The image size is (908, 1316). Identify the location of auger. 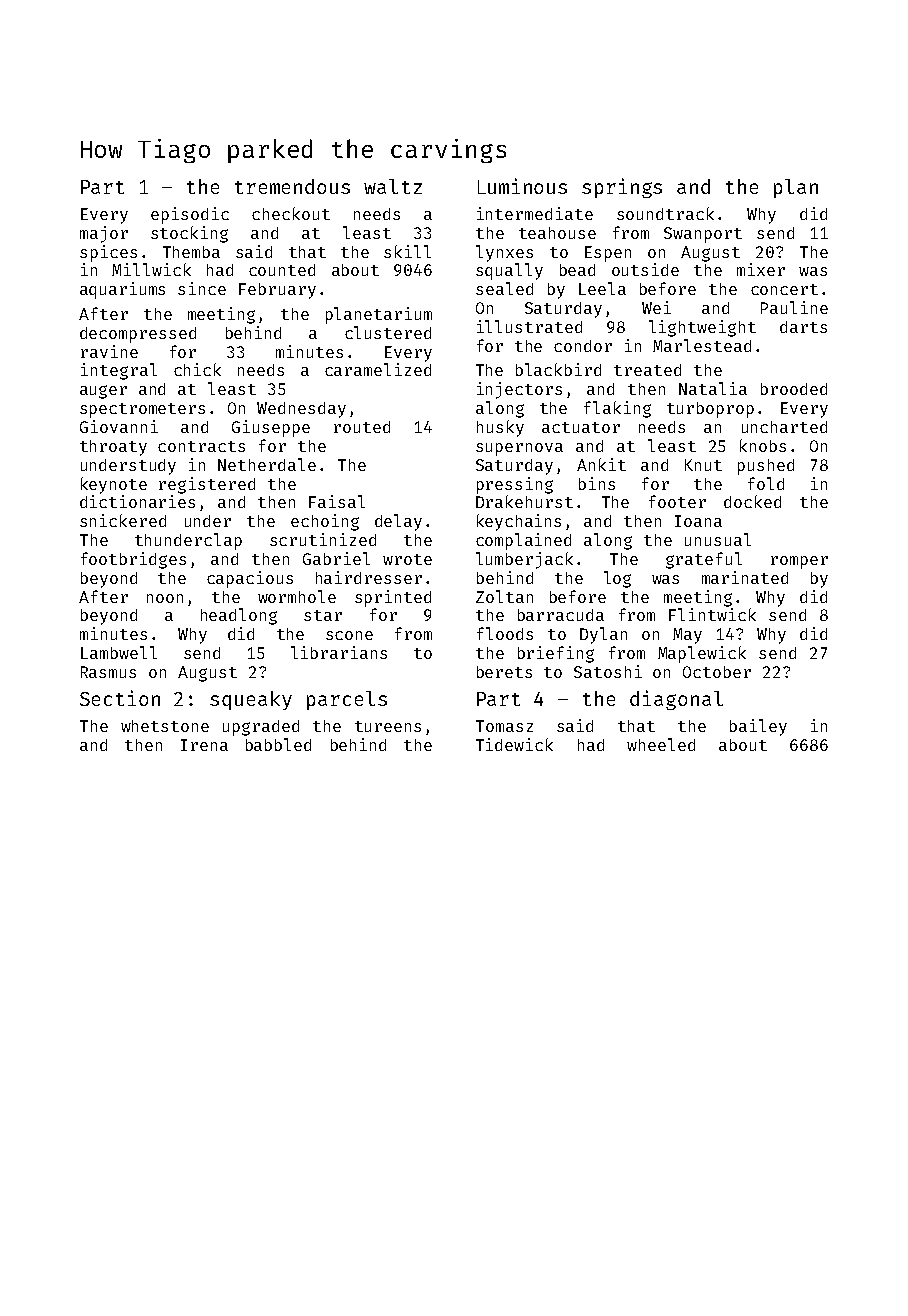
(103, 392).
